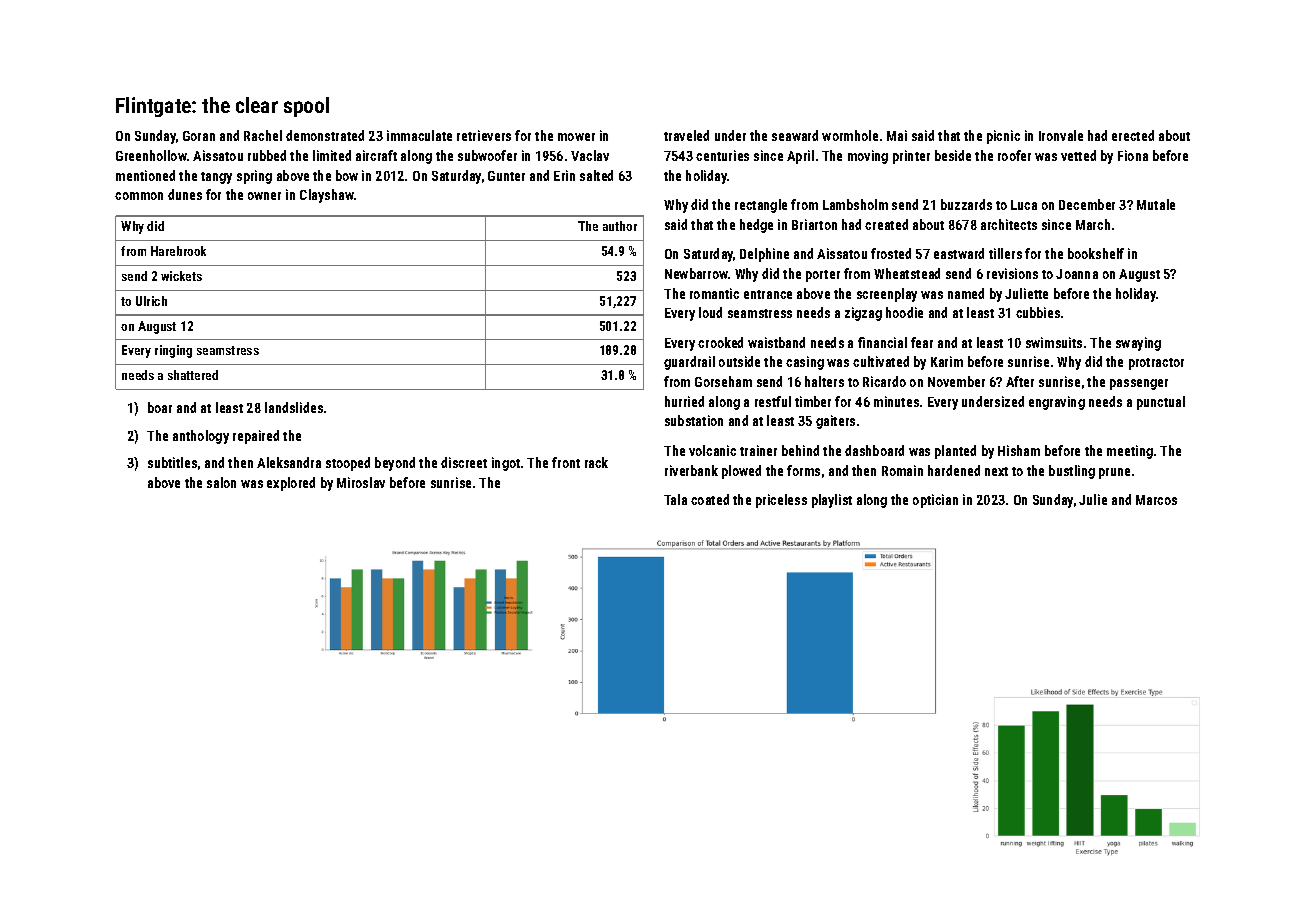 Image resolution: width=1308 pixels, height=924 pixels. I want to click on loud, so click(710, 312).
